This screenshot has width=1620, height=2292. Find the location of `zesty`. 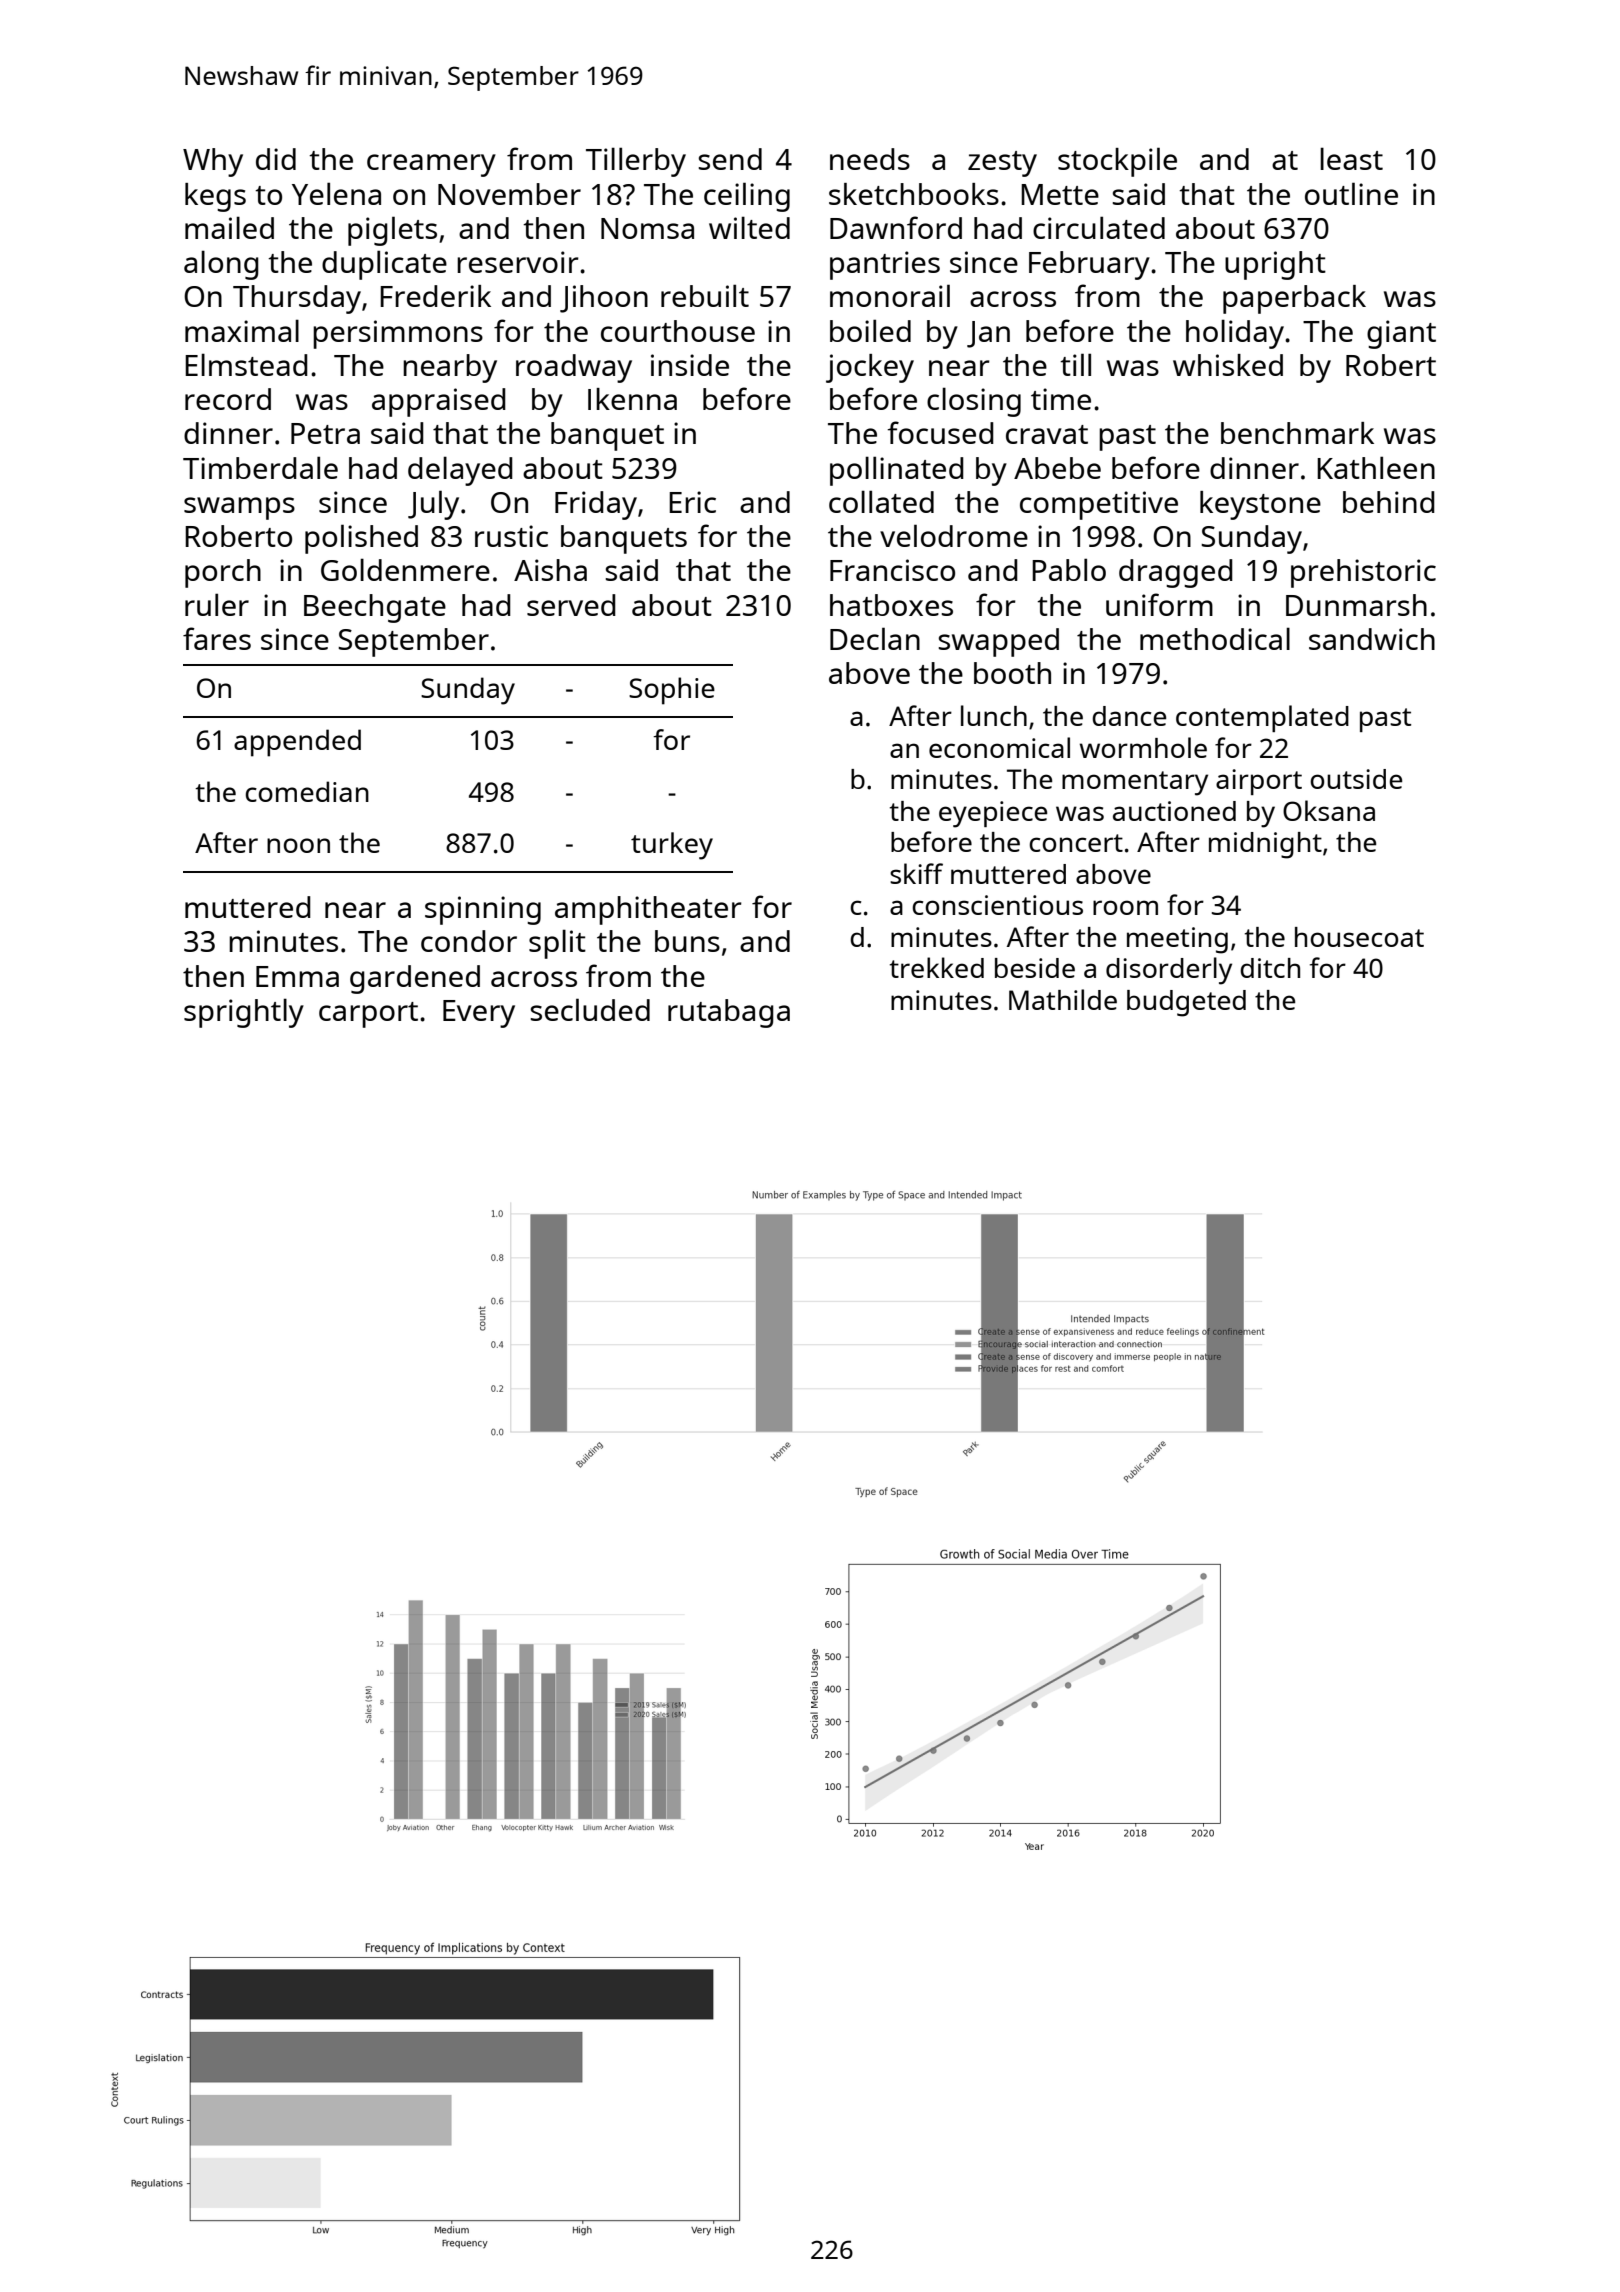

zesty is located at coordinates (1002, 164).
